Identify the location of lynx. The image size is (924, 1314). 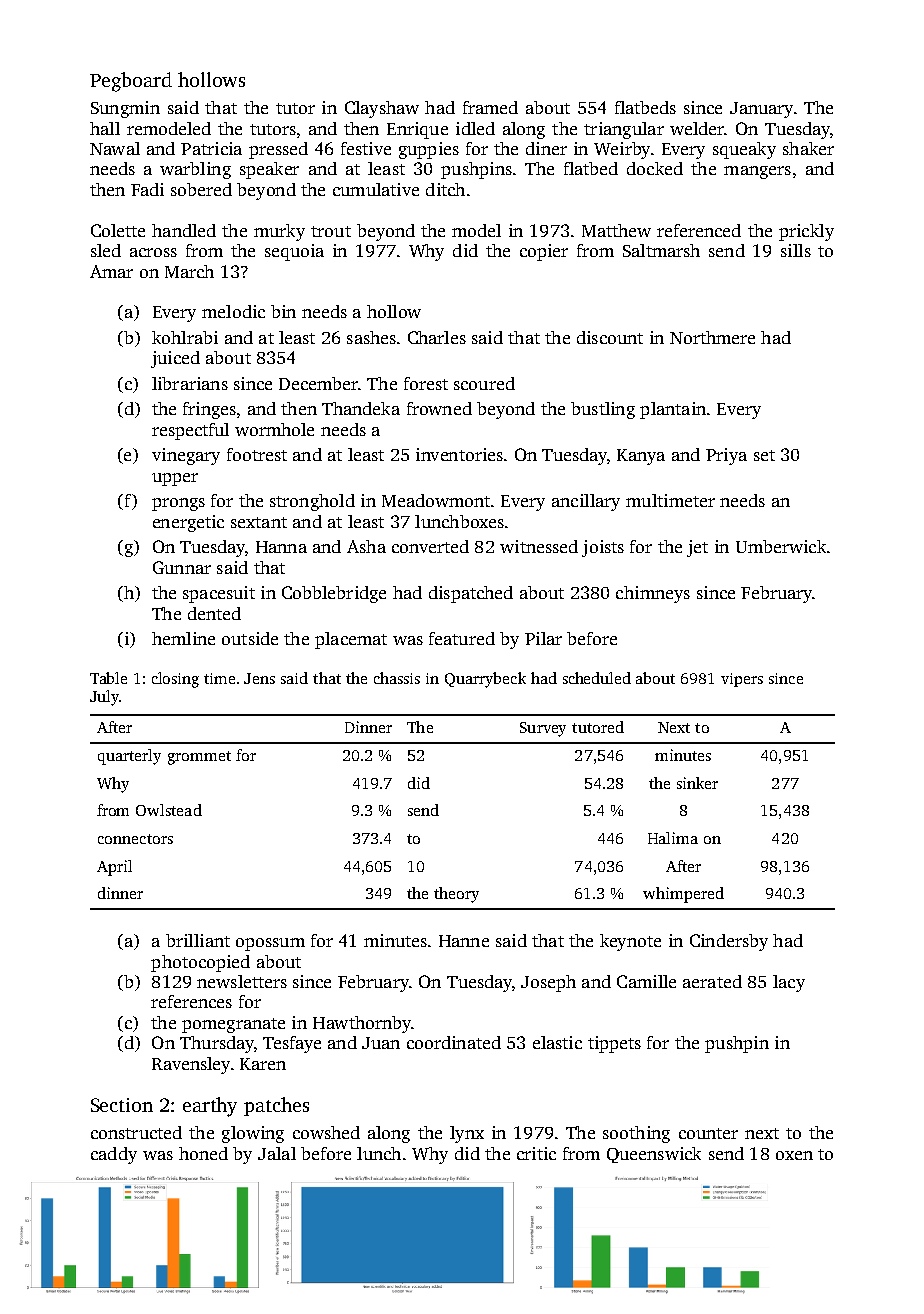
(467, 1134).
